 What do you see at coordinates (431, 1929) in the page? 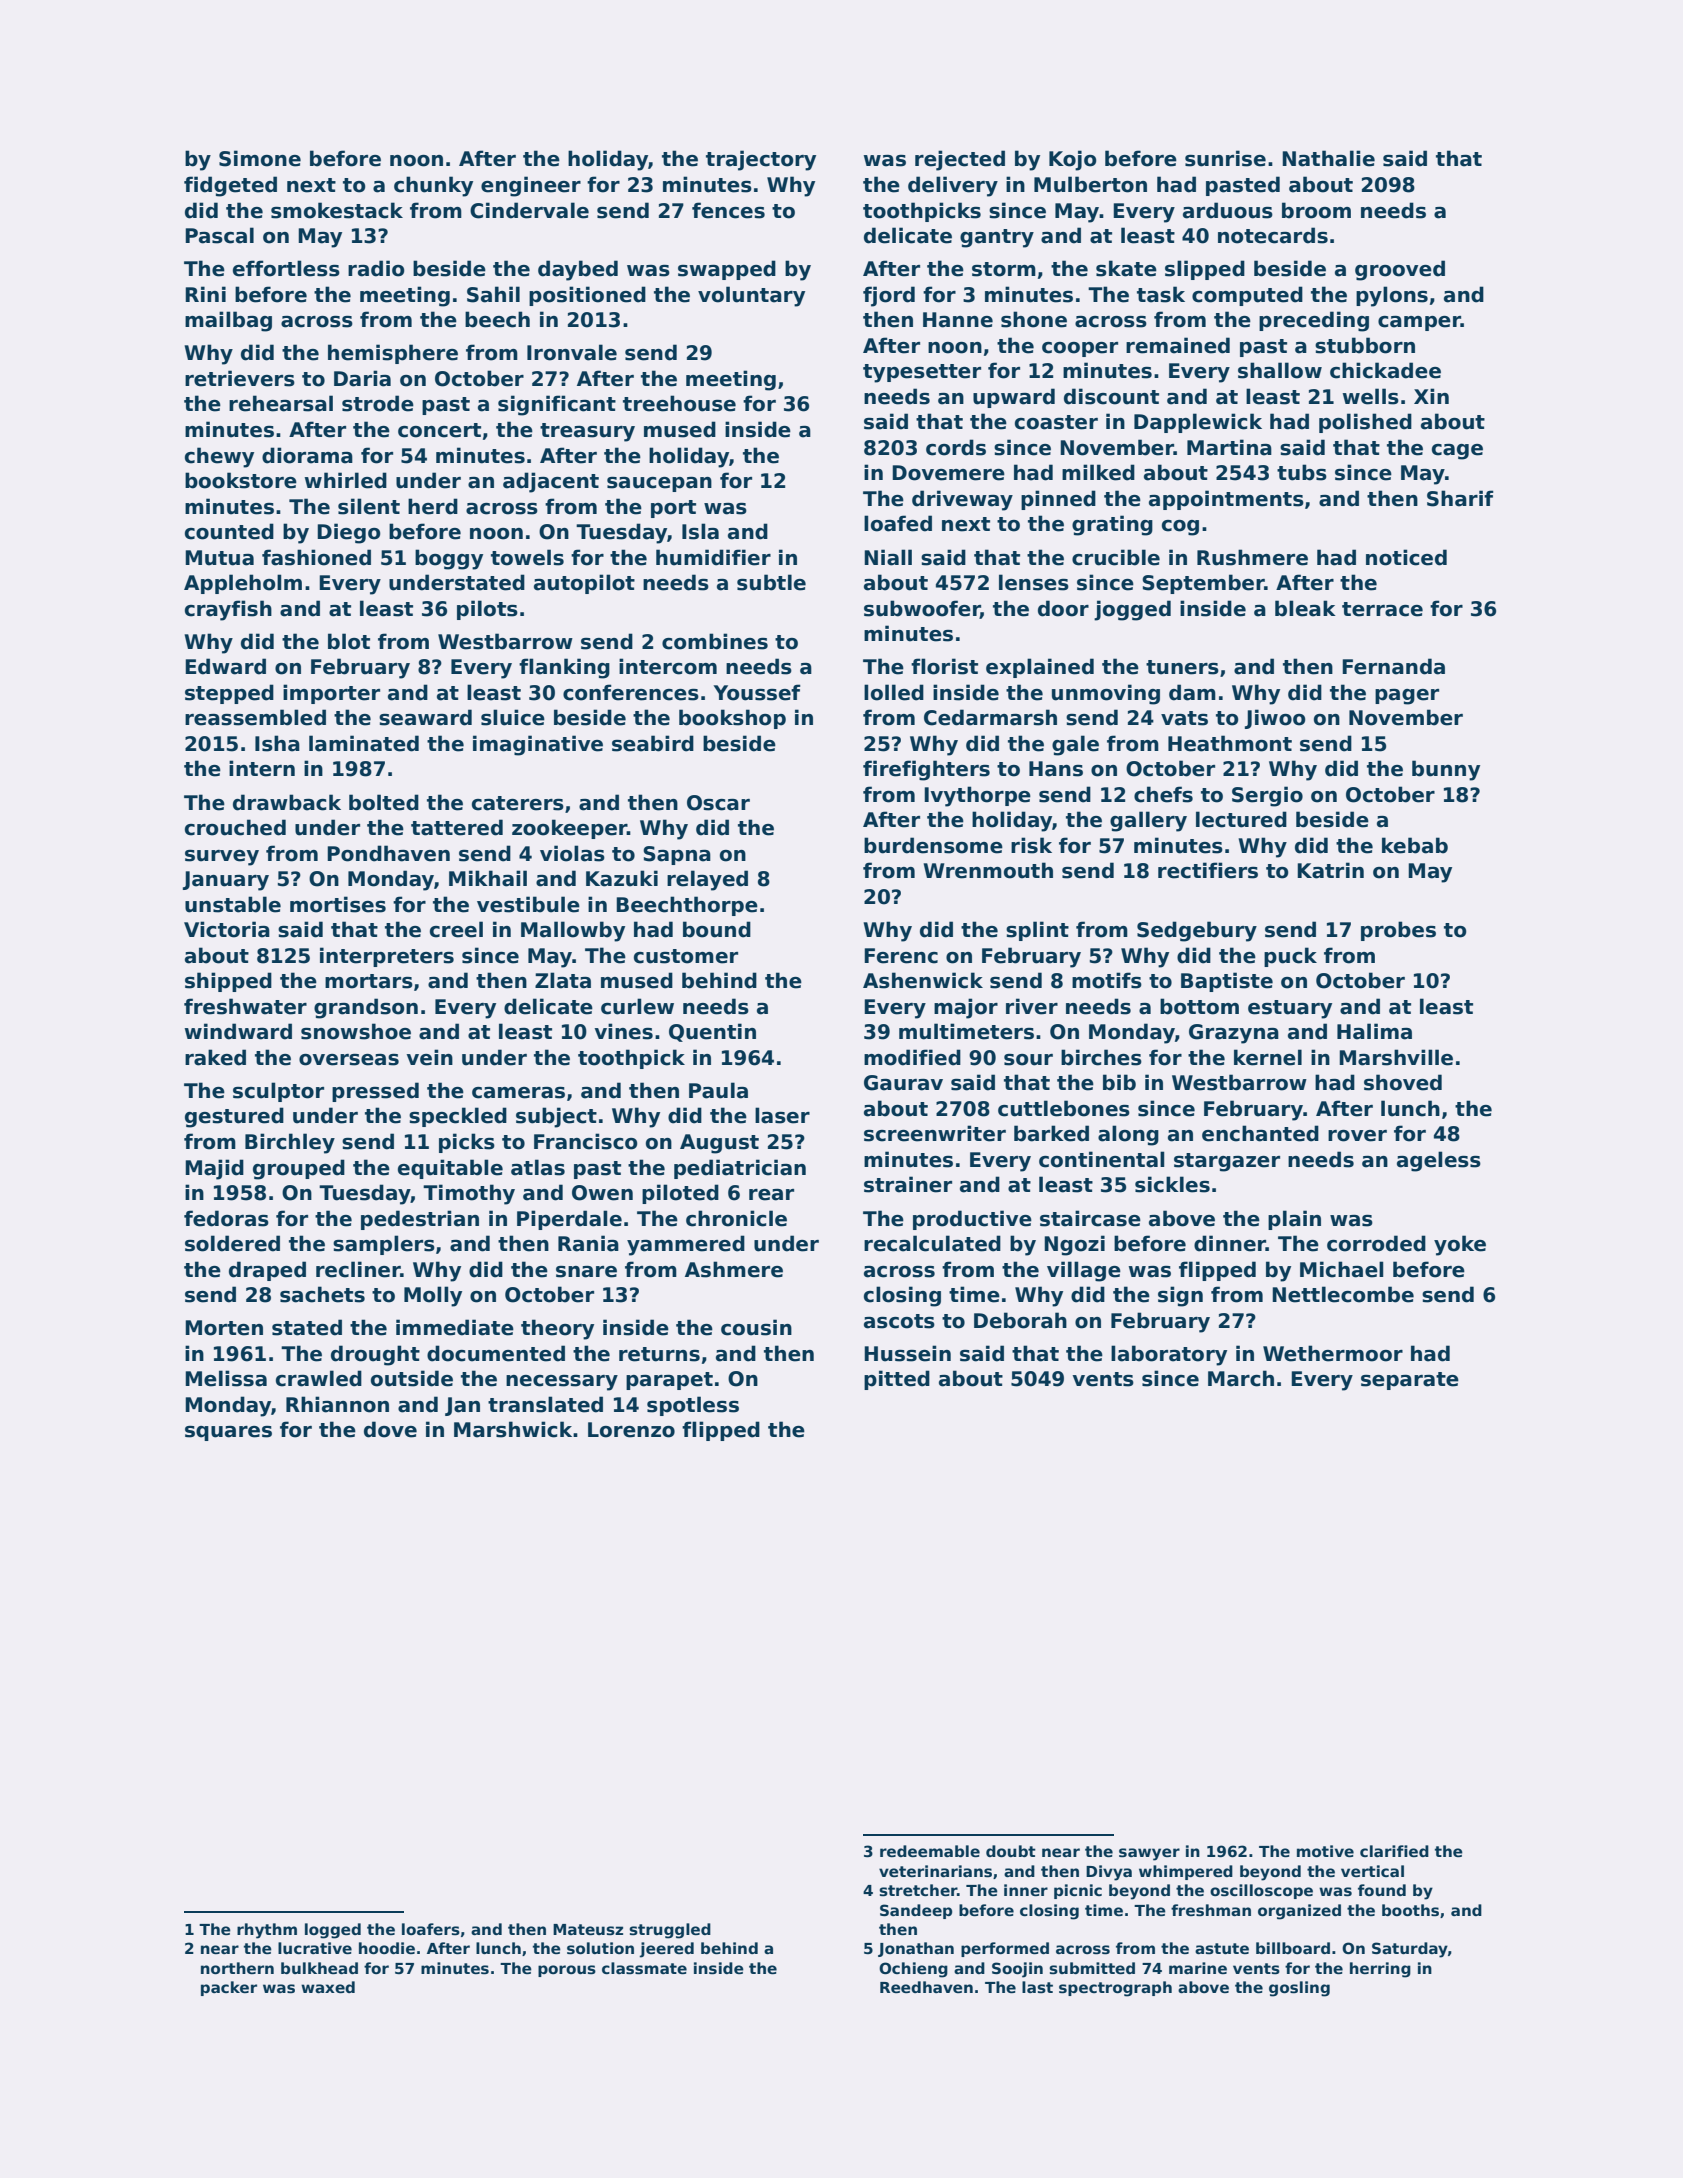
I see `loafers` at bounding box center [431, 1929].
